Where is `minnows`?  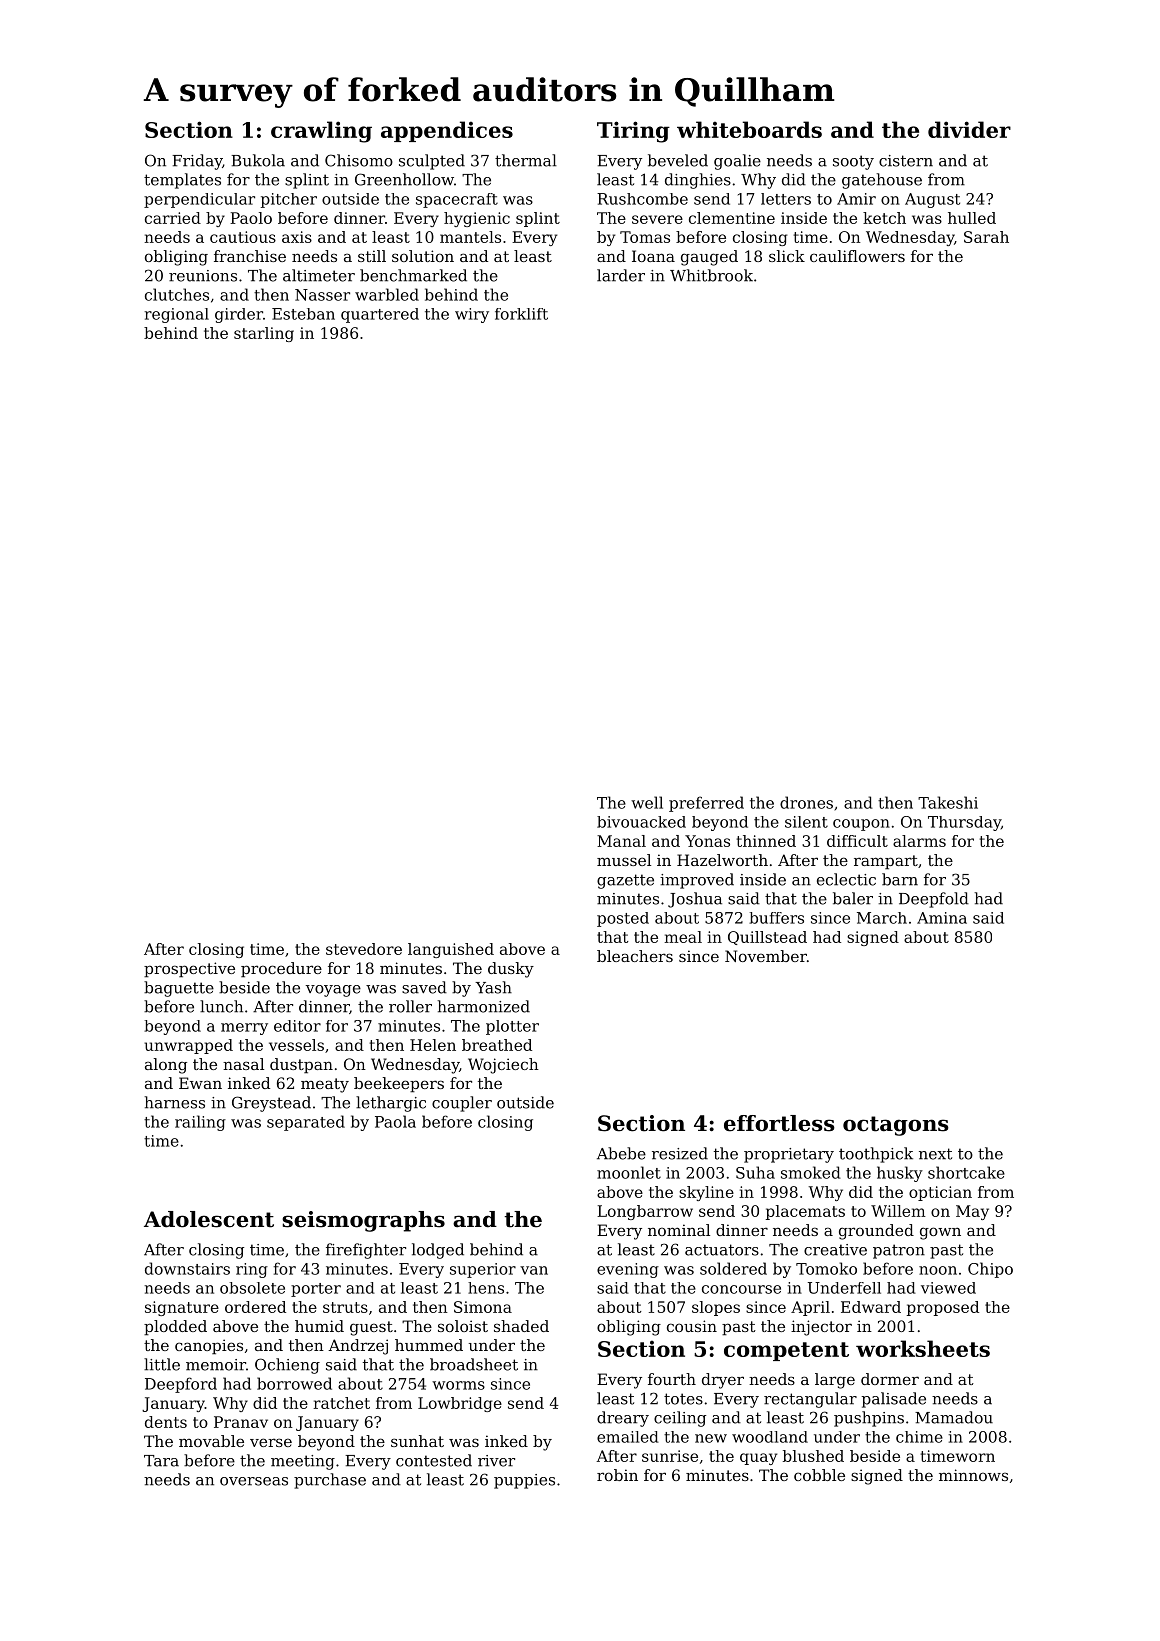
minnows is located at coordinates (973, 1475).
